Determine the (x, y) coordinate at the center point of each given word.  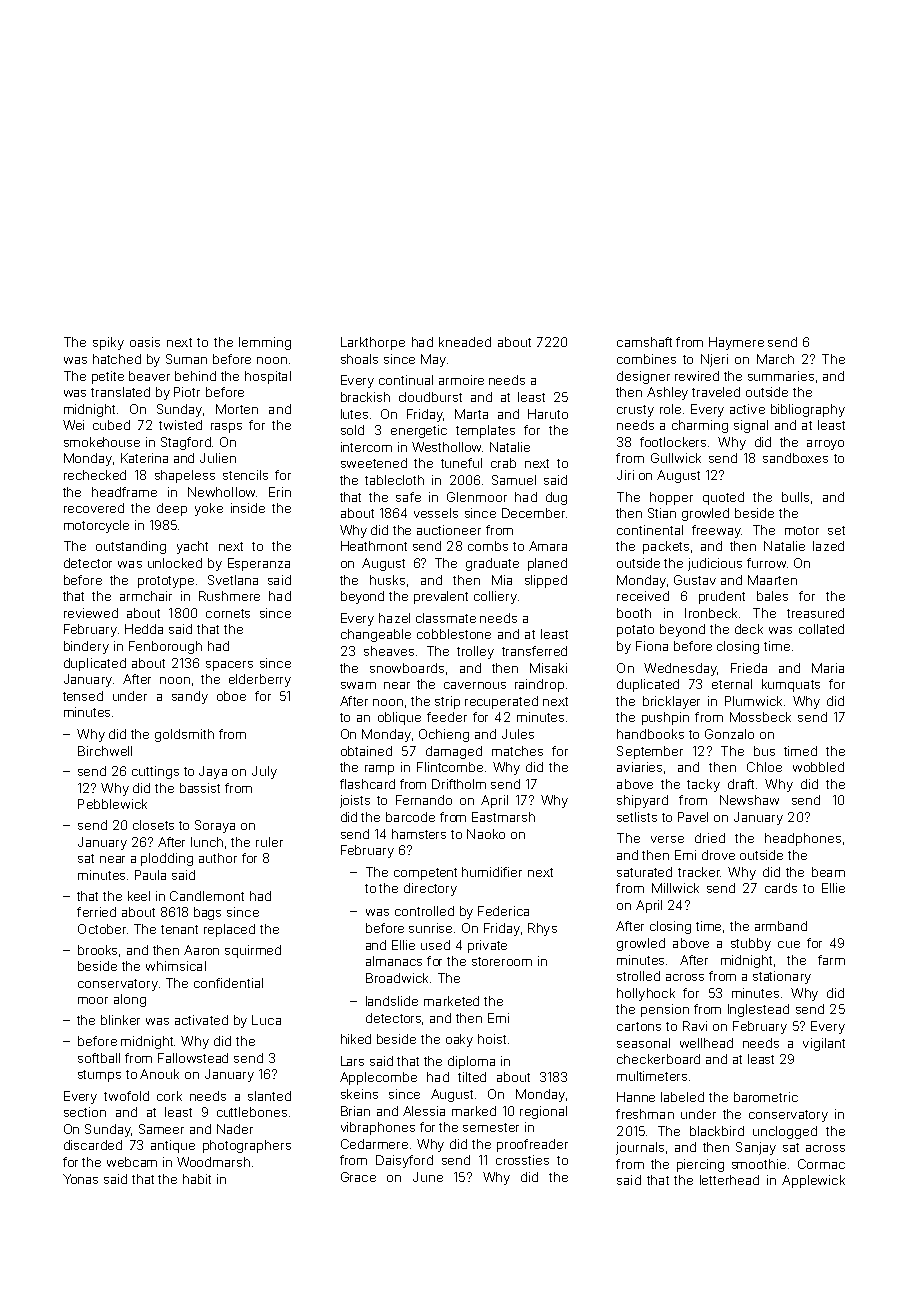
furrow (766, 563)
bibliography (808, 410)
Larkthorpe (373, 343)
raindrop (539, 685)
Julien (218, 458)
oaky (459, 1040)
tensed (83, 696)
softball (99, 1058)
